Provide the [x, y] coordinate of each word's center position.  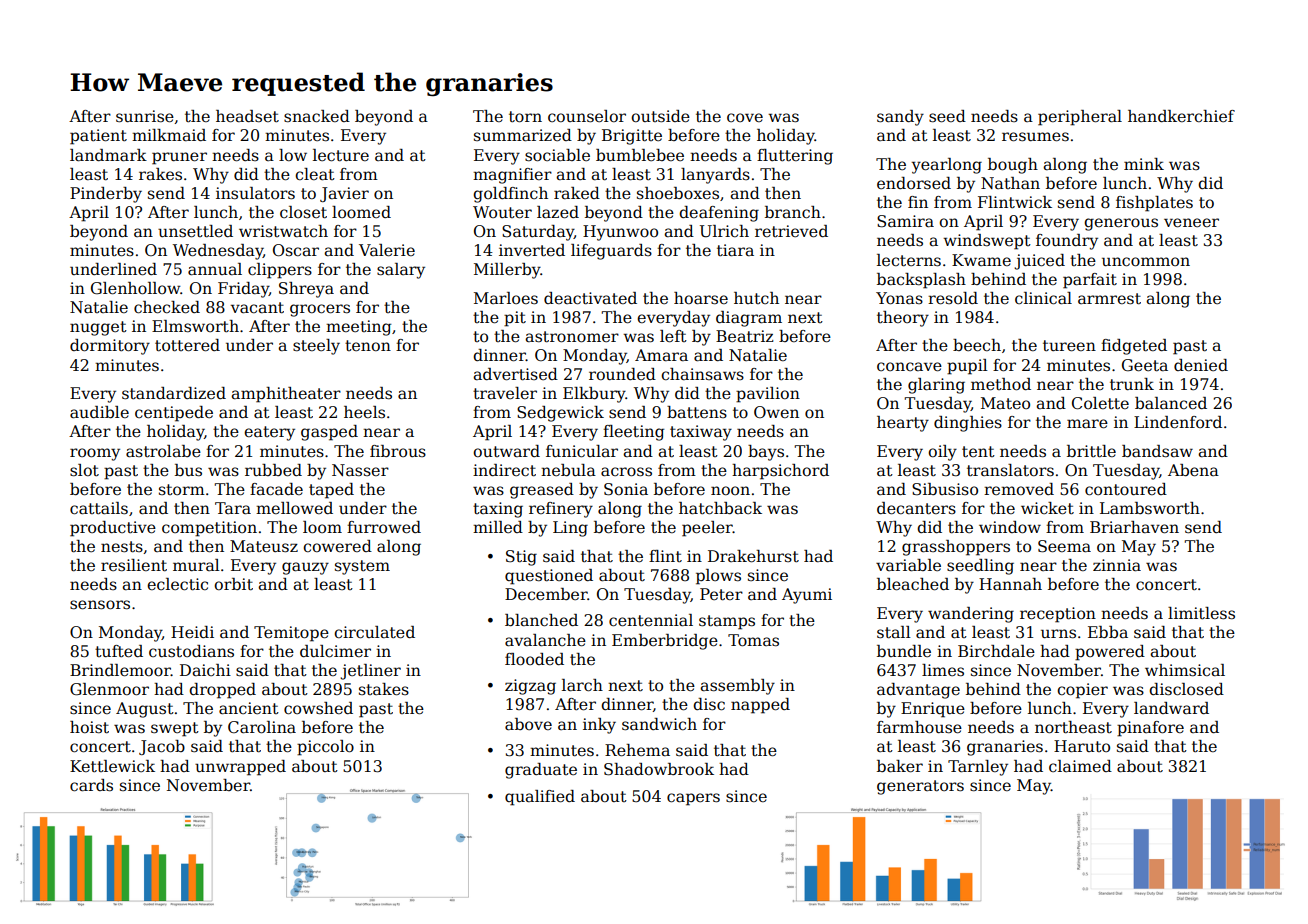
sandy [900, 118]
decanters [916, 508]
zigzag [530, 687]
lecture [341, 155]
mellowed [294, 508]
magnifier [512, 176]
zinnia [1117, 565]
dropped [222, 691]
